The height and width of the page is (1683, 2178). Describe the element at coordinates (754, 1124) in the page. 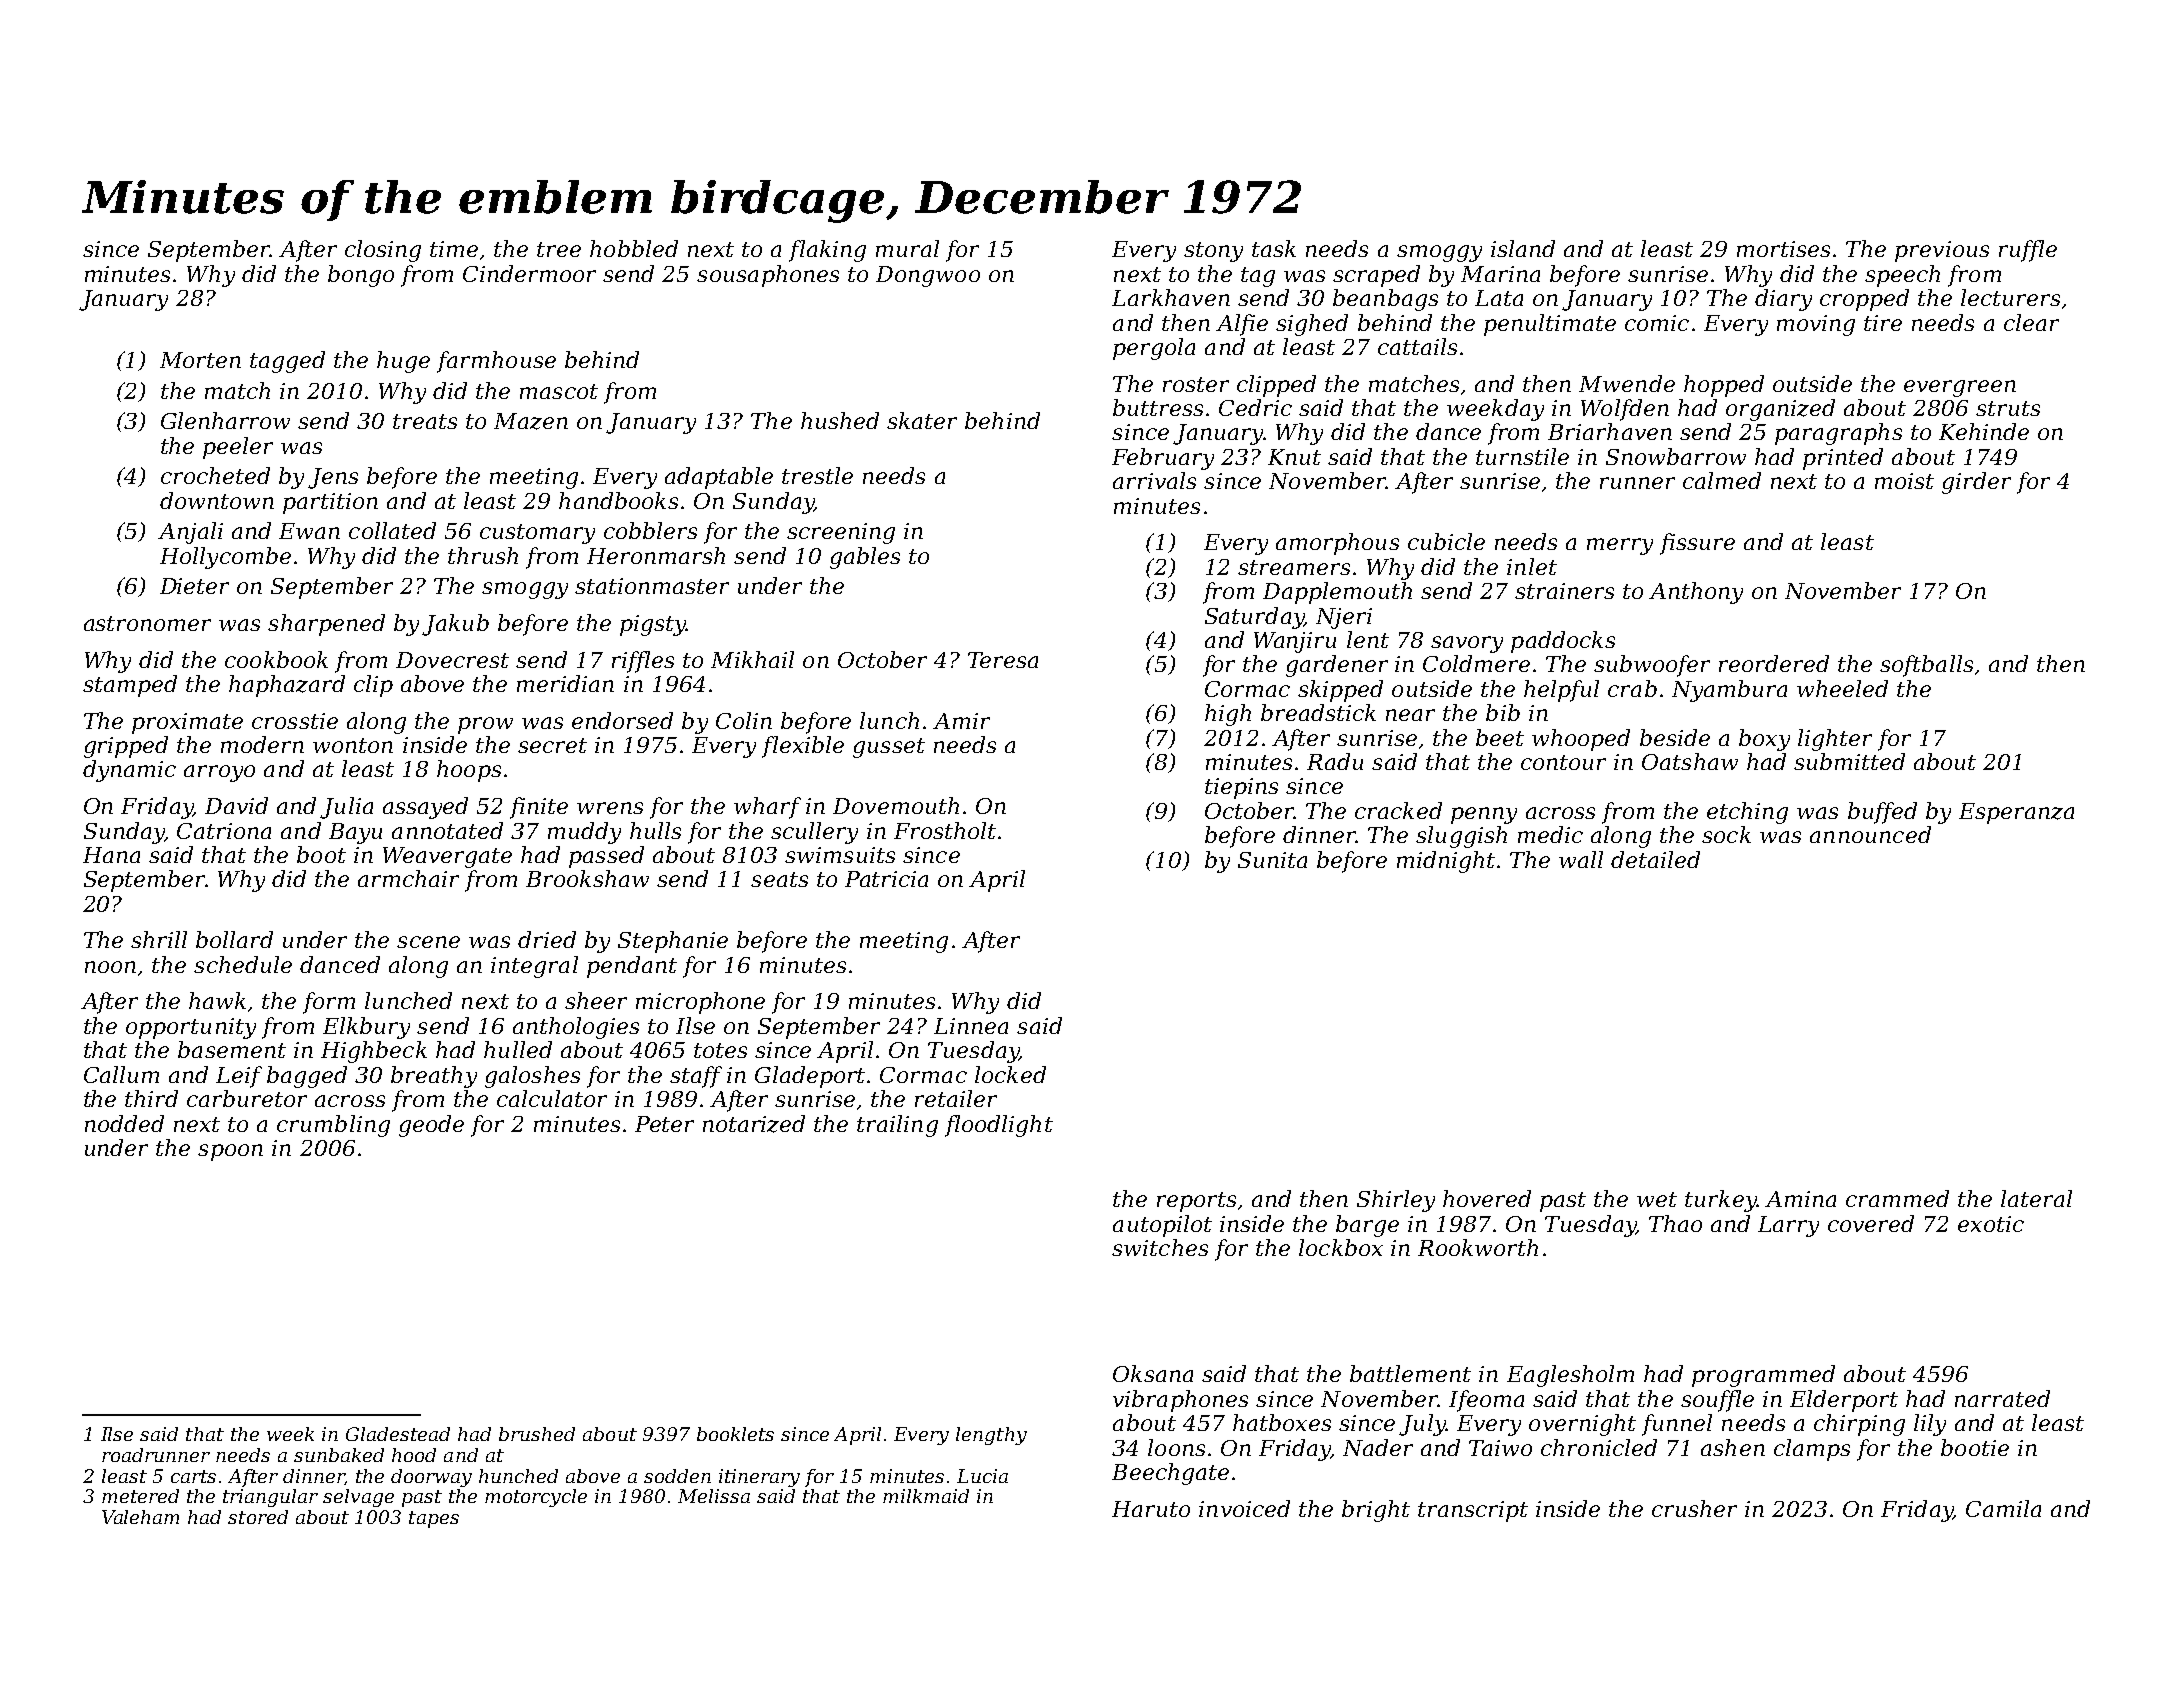

I see `notarized` at that location.
